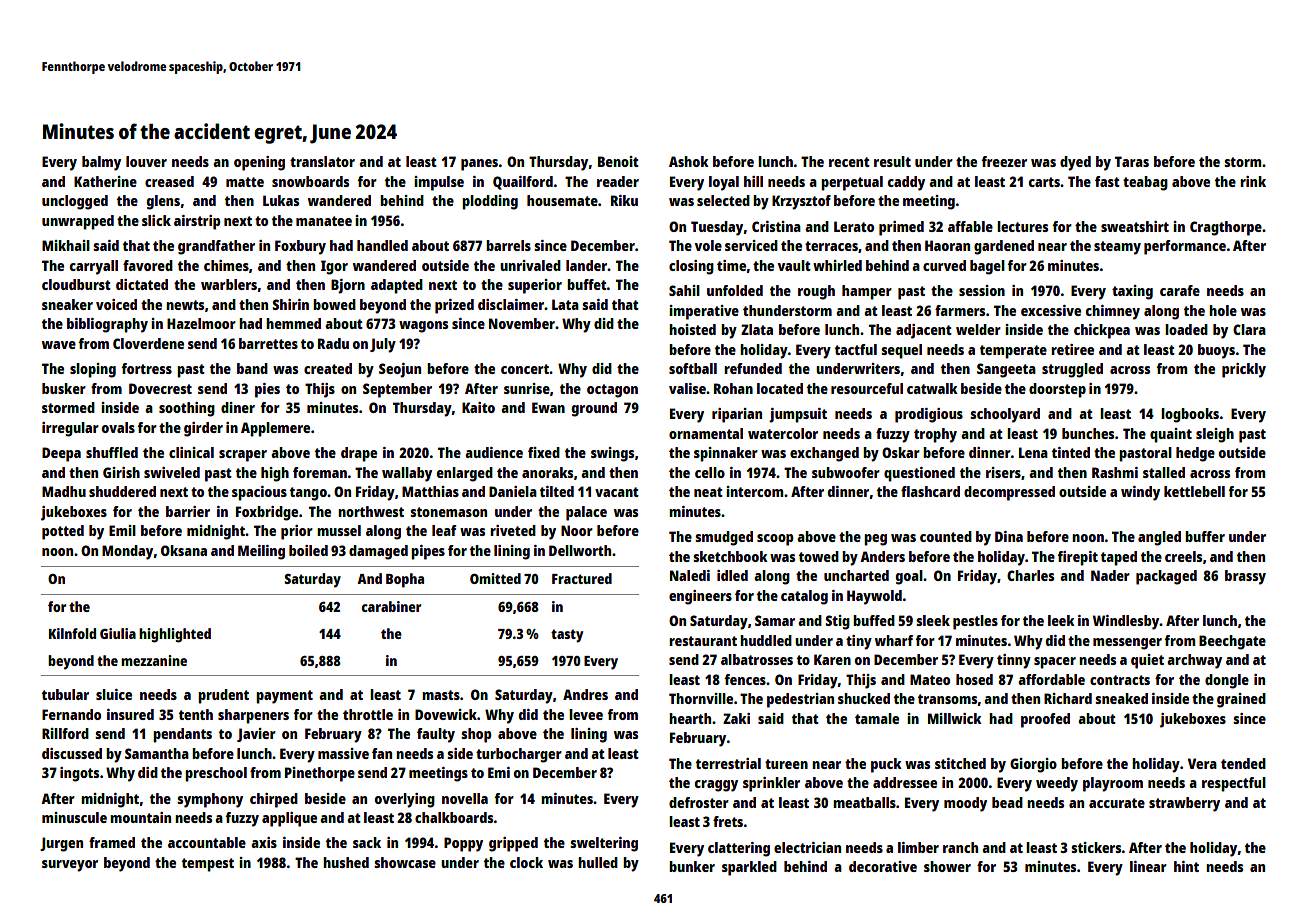 The width and height of the document is (1308, 924). What do you see at coordinates (1244, 370) in the document?
I see `prickly` at bounding box center [1244, 370].
